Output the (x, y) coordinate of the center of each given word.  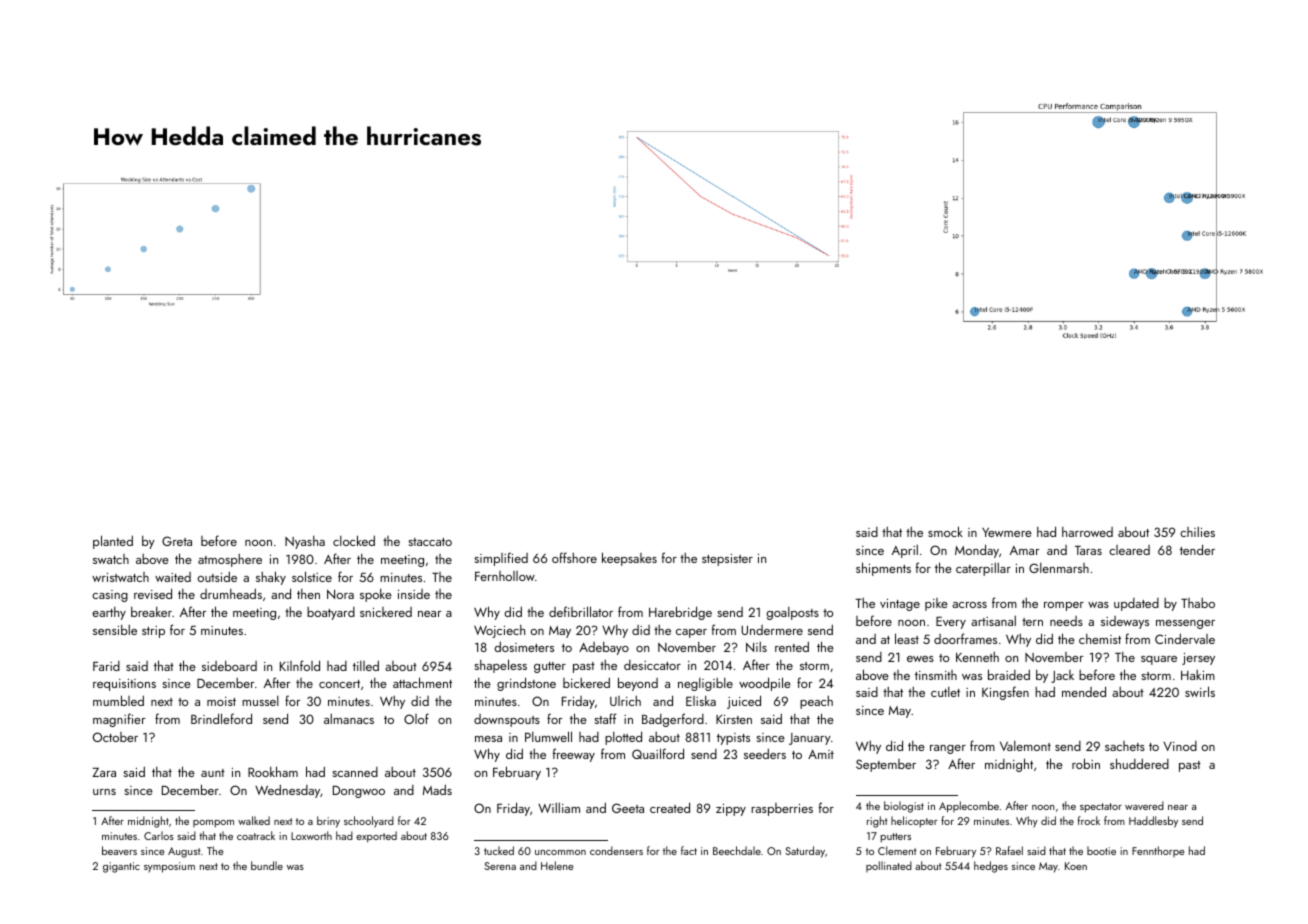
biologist (904, 807)
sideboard (229, 666)
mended (1084, 691)
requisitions (124, 685)
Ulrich (625, 701)
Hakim (1198, 675)
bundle (267, 865)
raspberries (782, 809)
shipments (883, 569)
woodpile (765, 684)
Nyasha (305, 542)
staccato (430, 542)
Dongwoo (359, 792)
